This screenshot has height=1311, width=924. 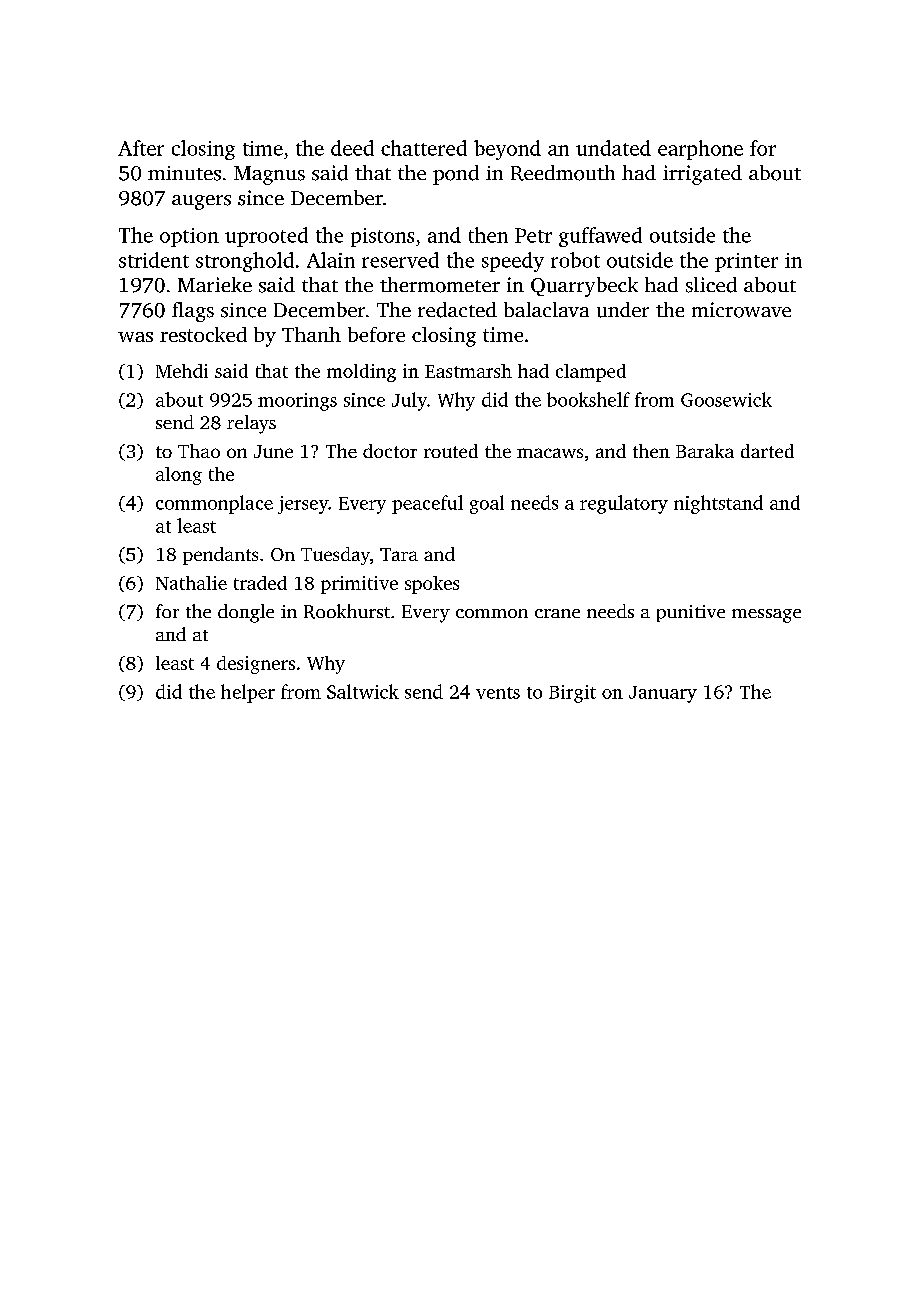 I want to click on deed, so click(x=352, y=148).
